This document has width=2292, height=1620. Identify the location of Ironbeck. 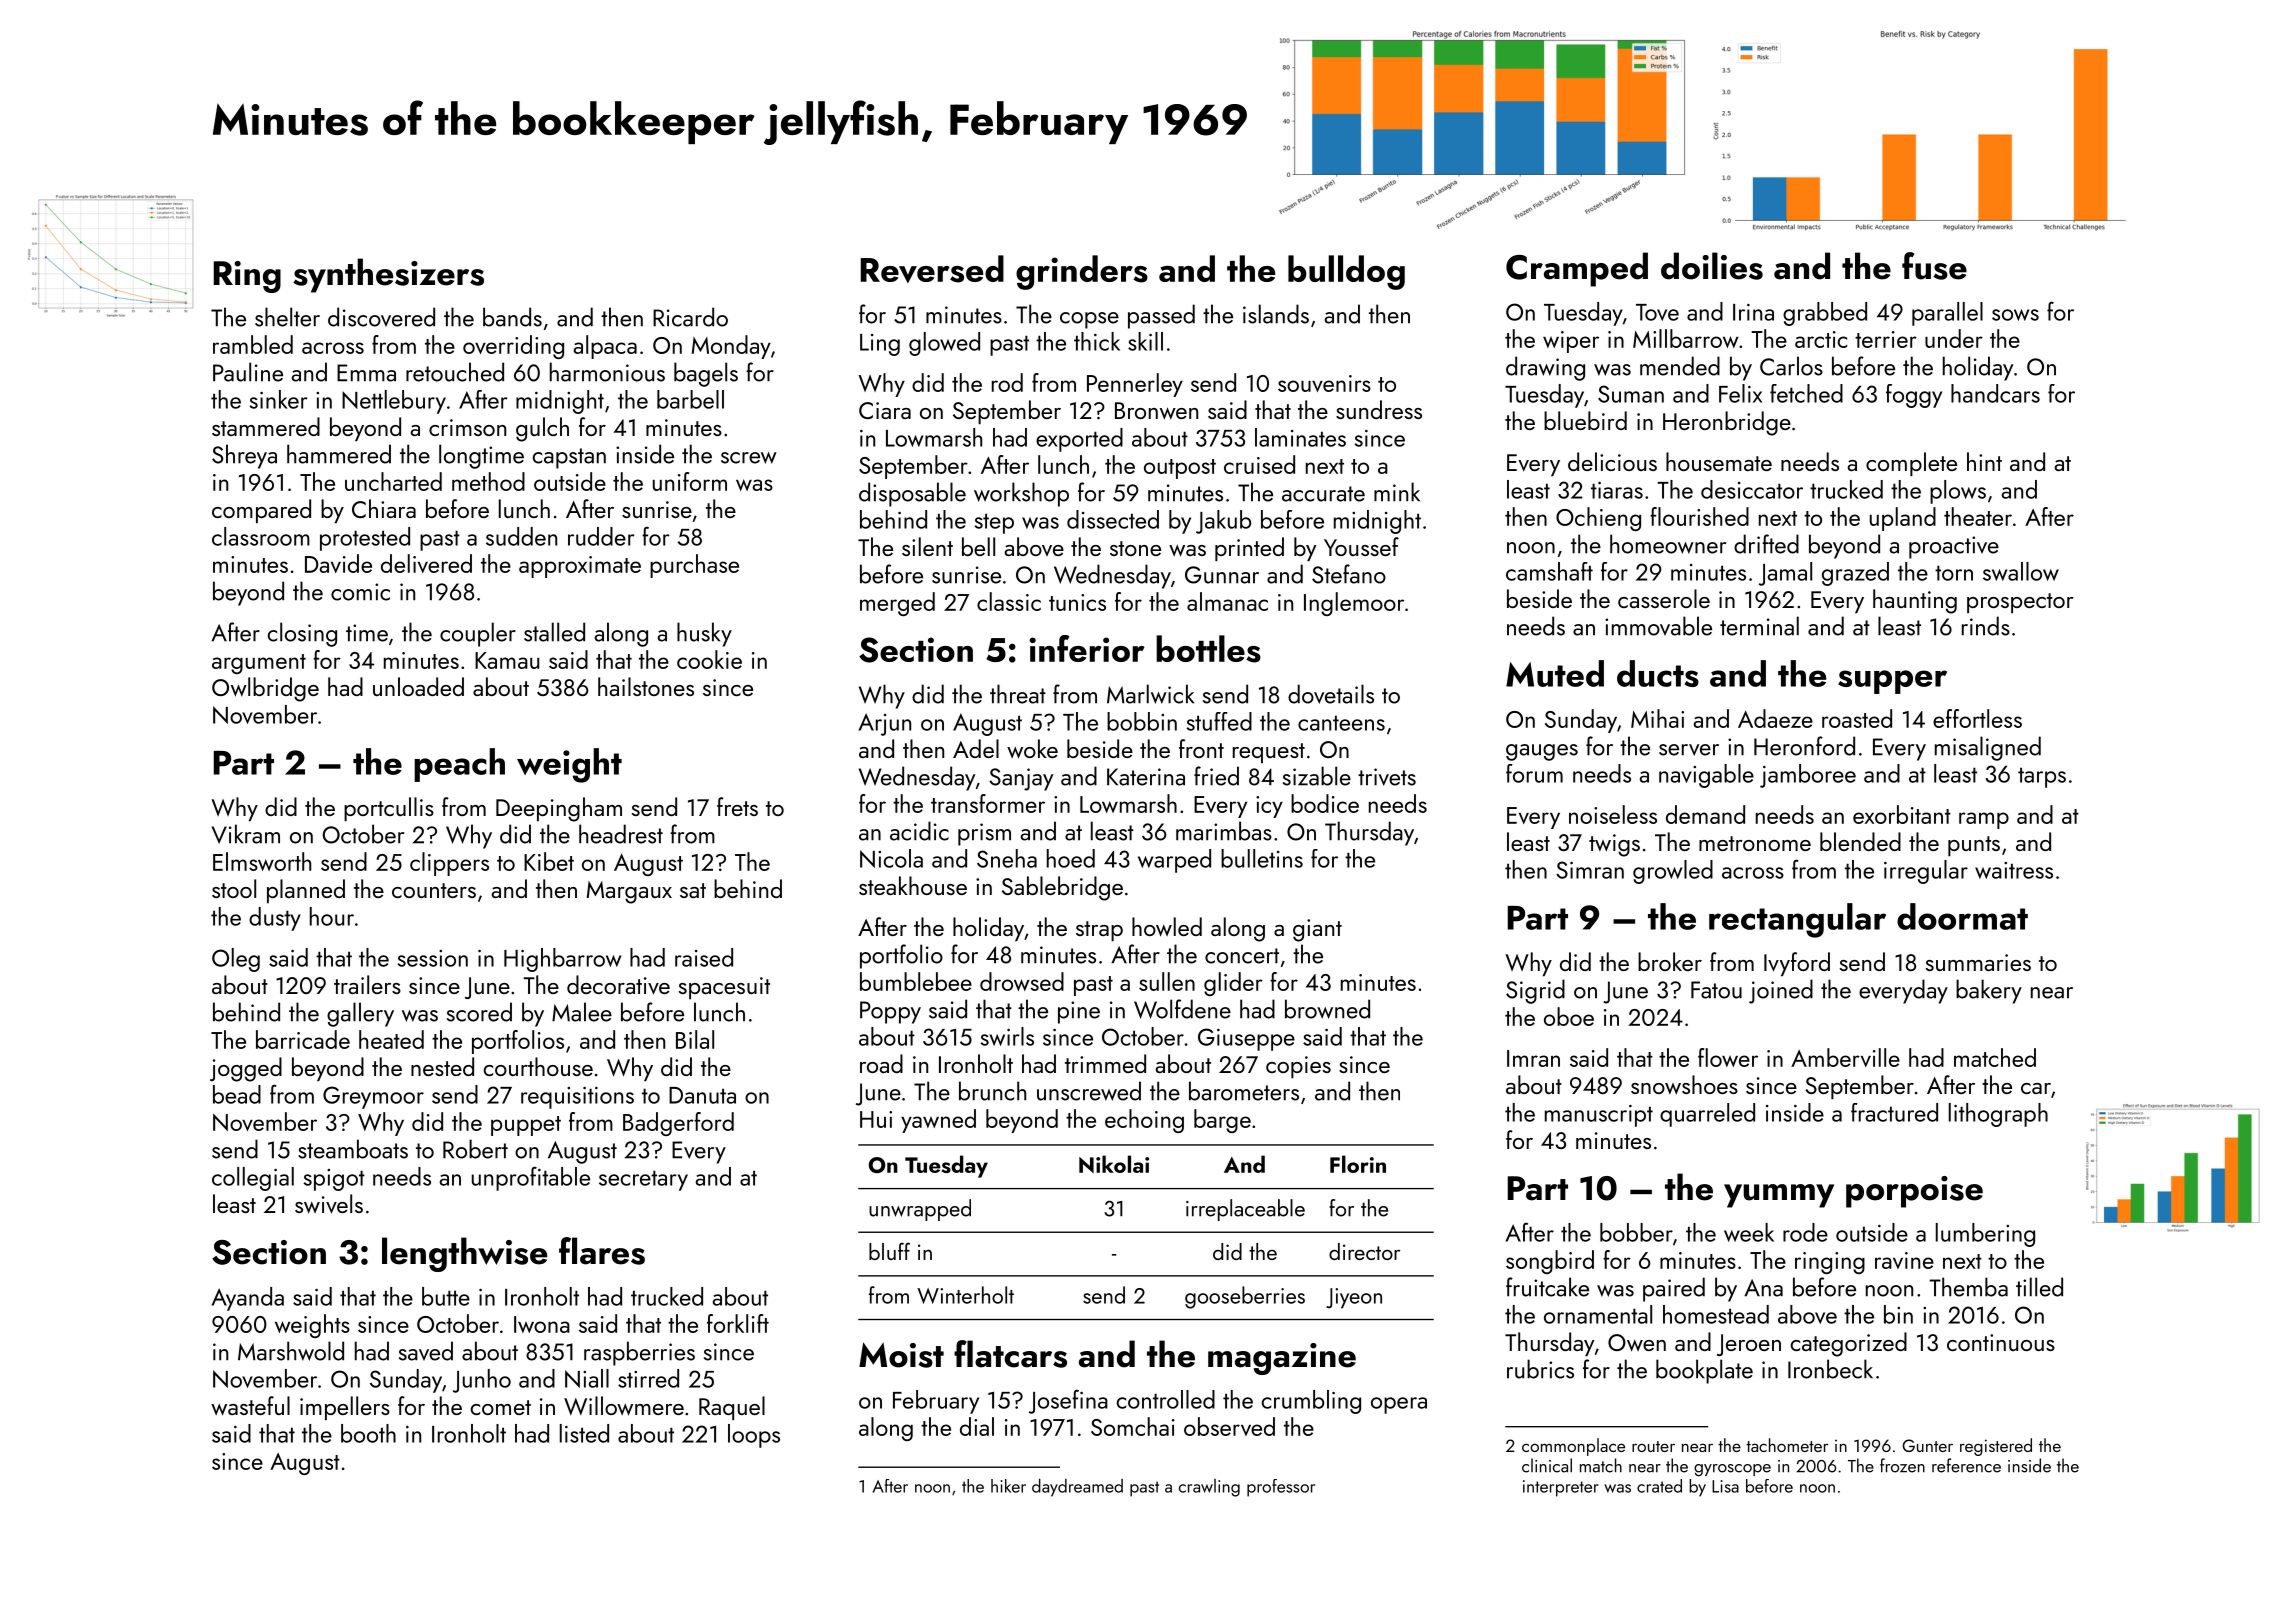
(1830, 1369).
